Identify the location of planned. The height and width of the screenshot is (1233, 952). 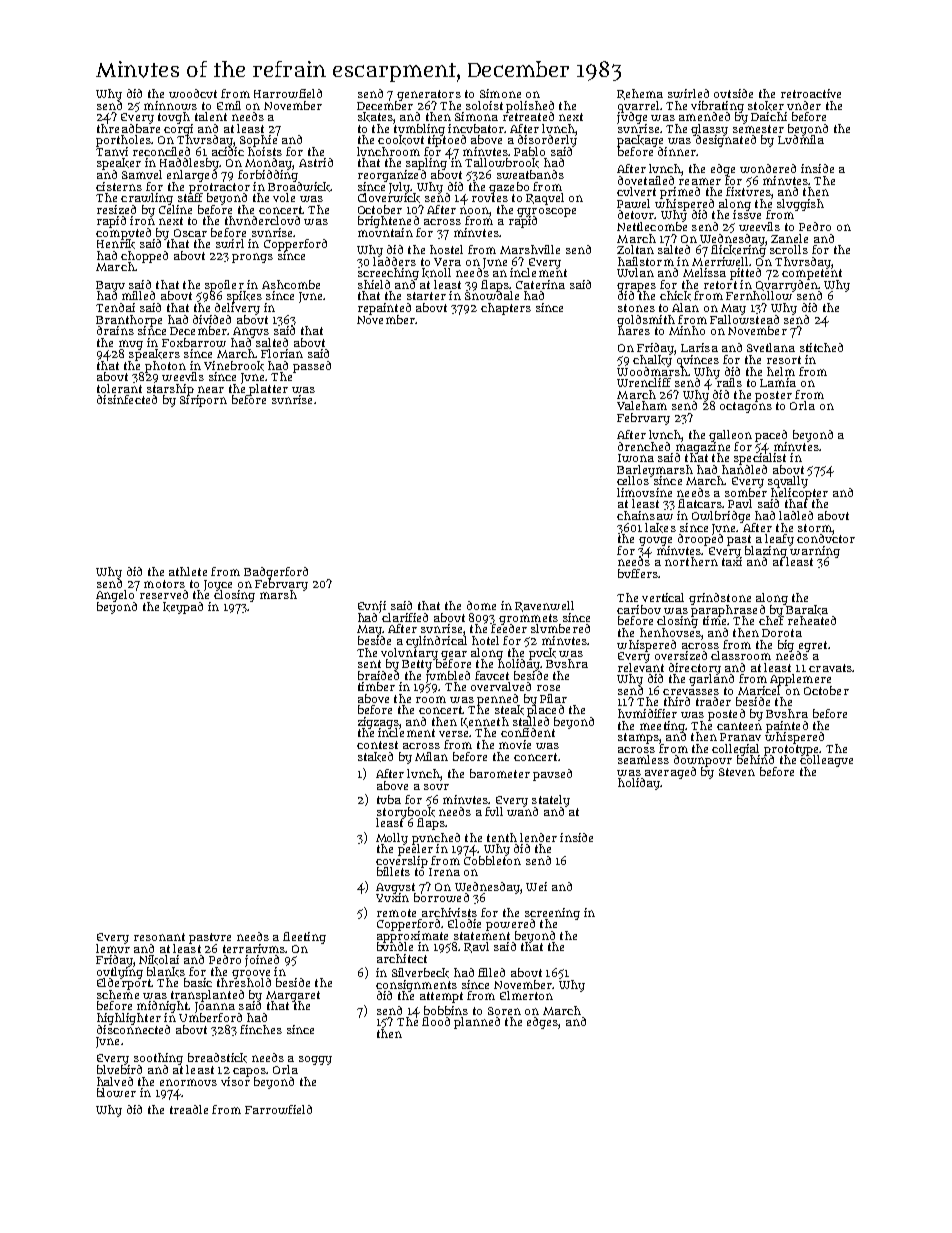
(477, 1023).
